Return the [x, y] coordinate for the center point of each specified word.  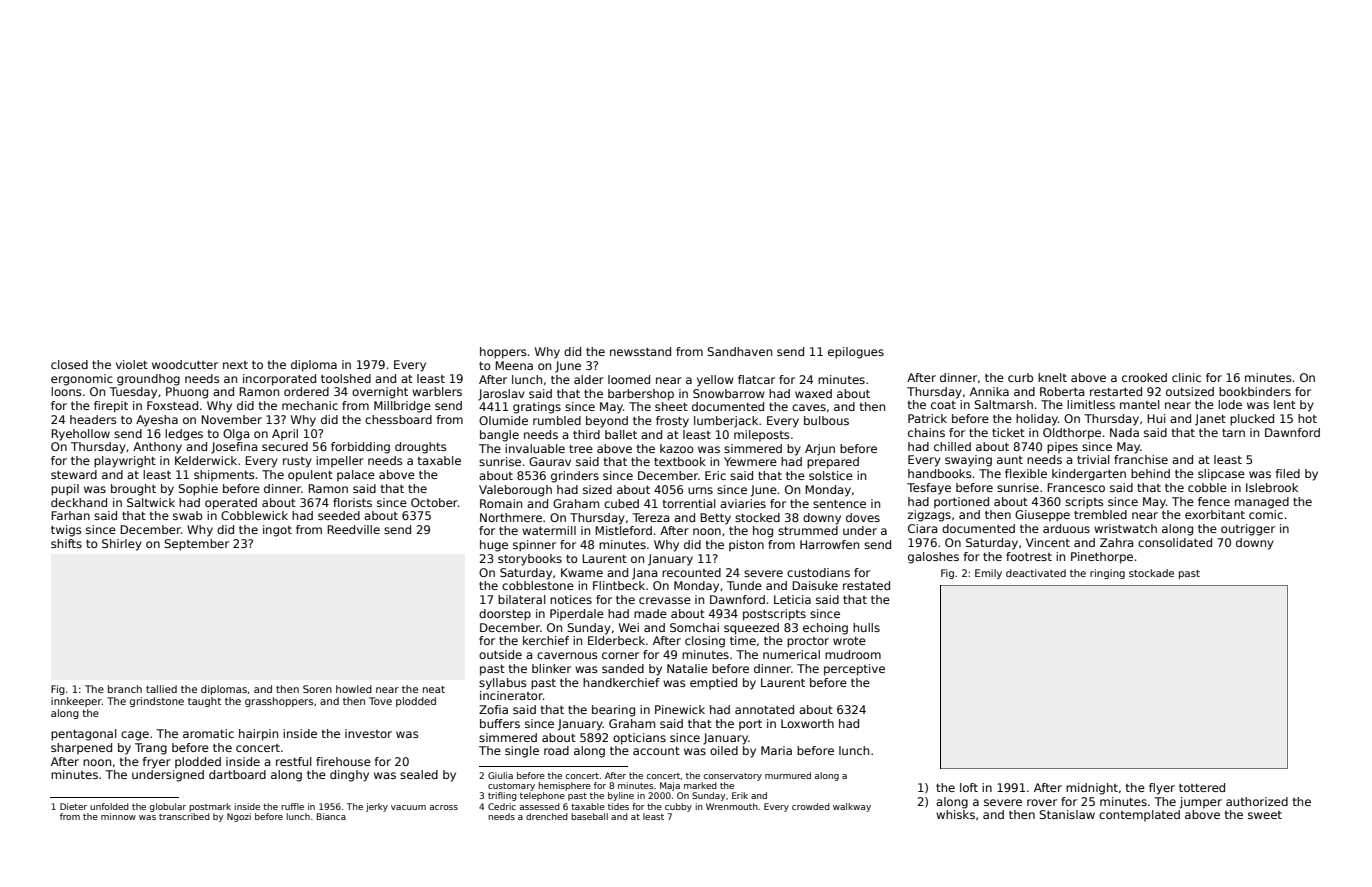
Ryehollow [80, 435]
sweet [1265, 815]
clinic [1186, 377]
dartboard [237, 774]
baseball [589, 816]
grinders [575, 477]
